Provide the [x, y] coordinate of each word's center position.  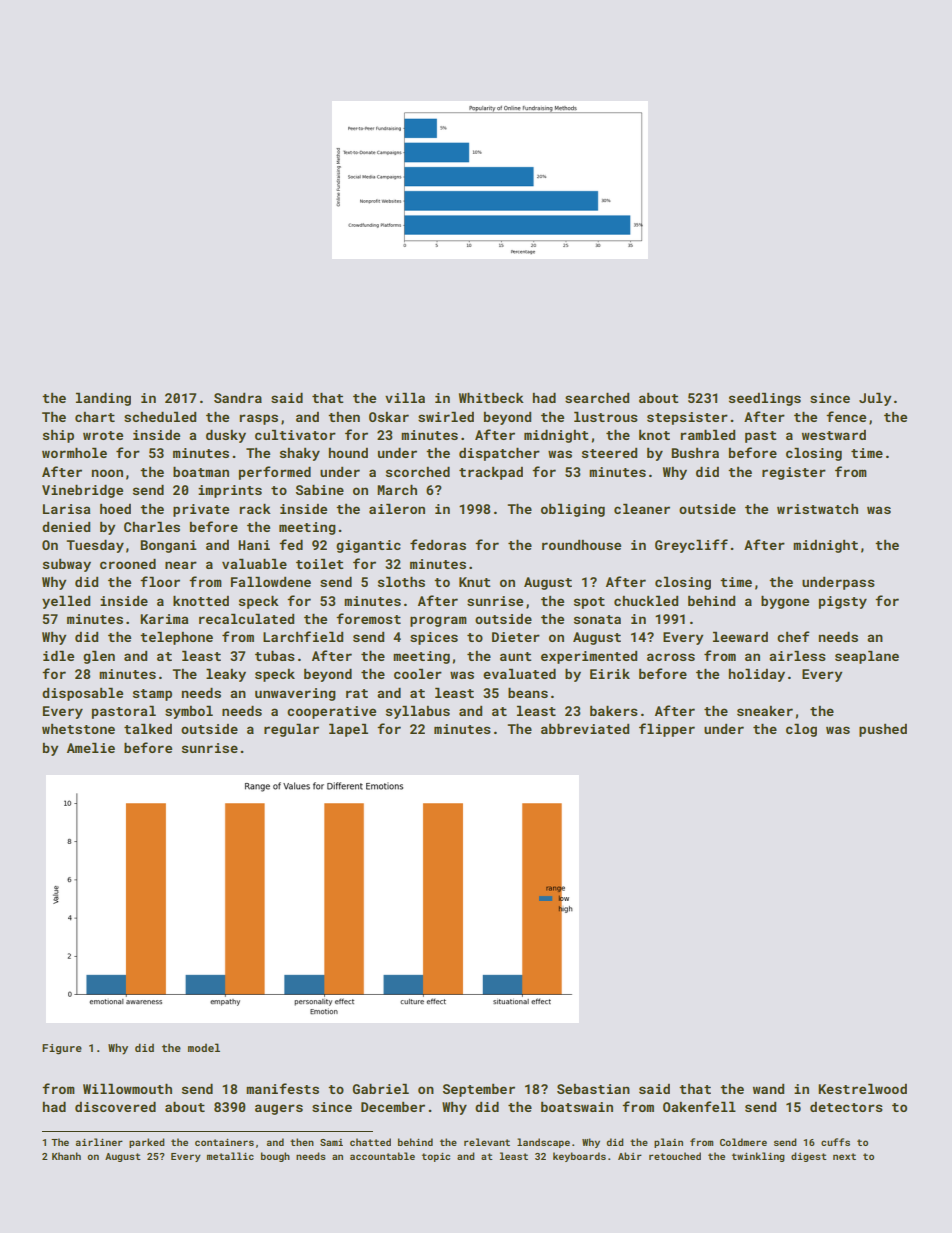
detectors [846, 1107]
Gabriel [380, 1089]
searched [597, 398]
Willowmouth [127, 1089]
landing [103, 399]
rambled [707, 435]
